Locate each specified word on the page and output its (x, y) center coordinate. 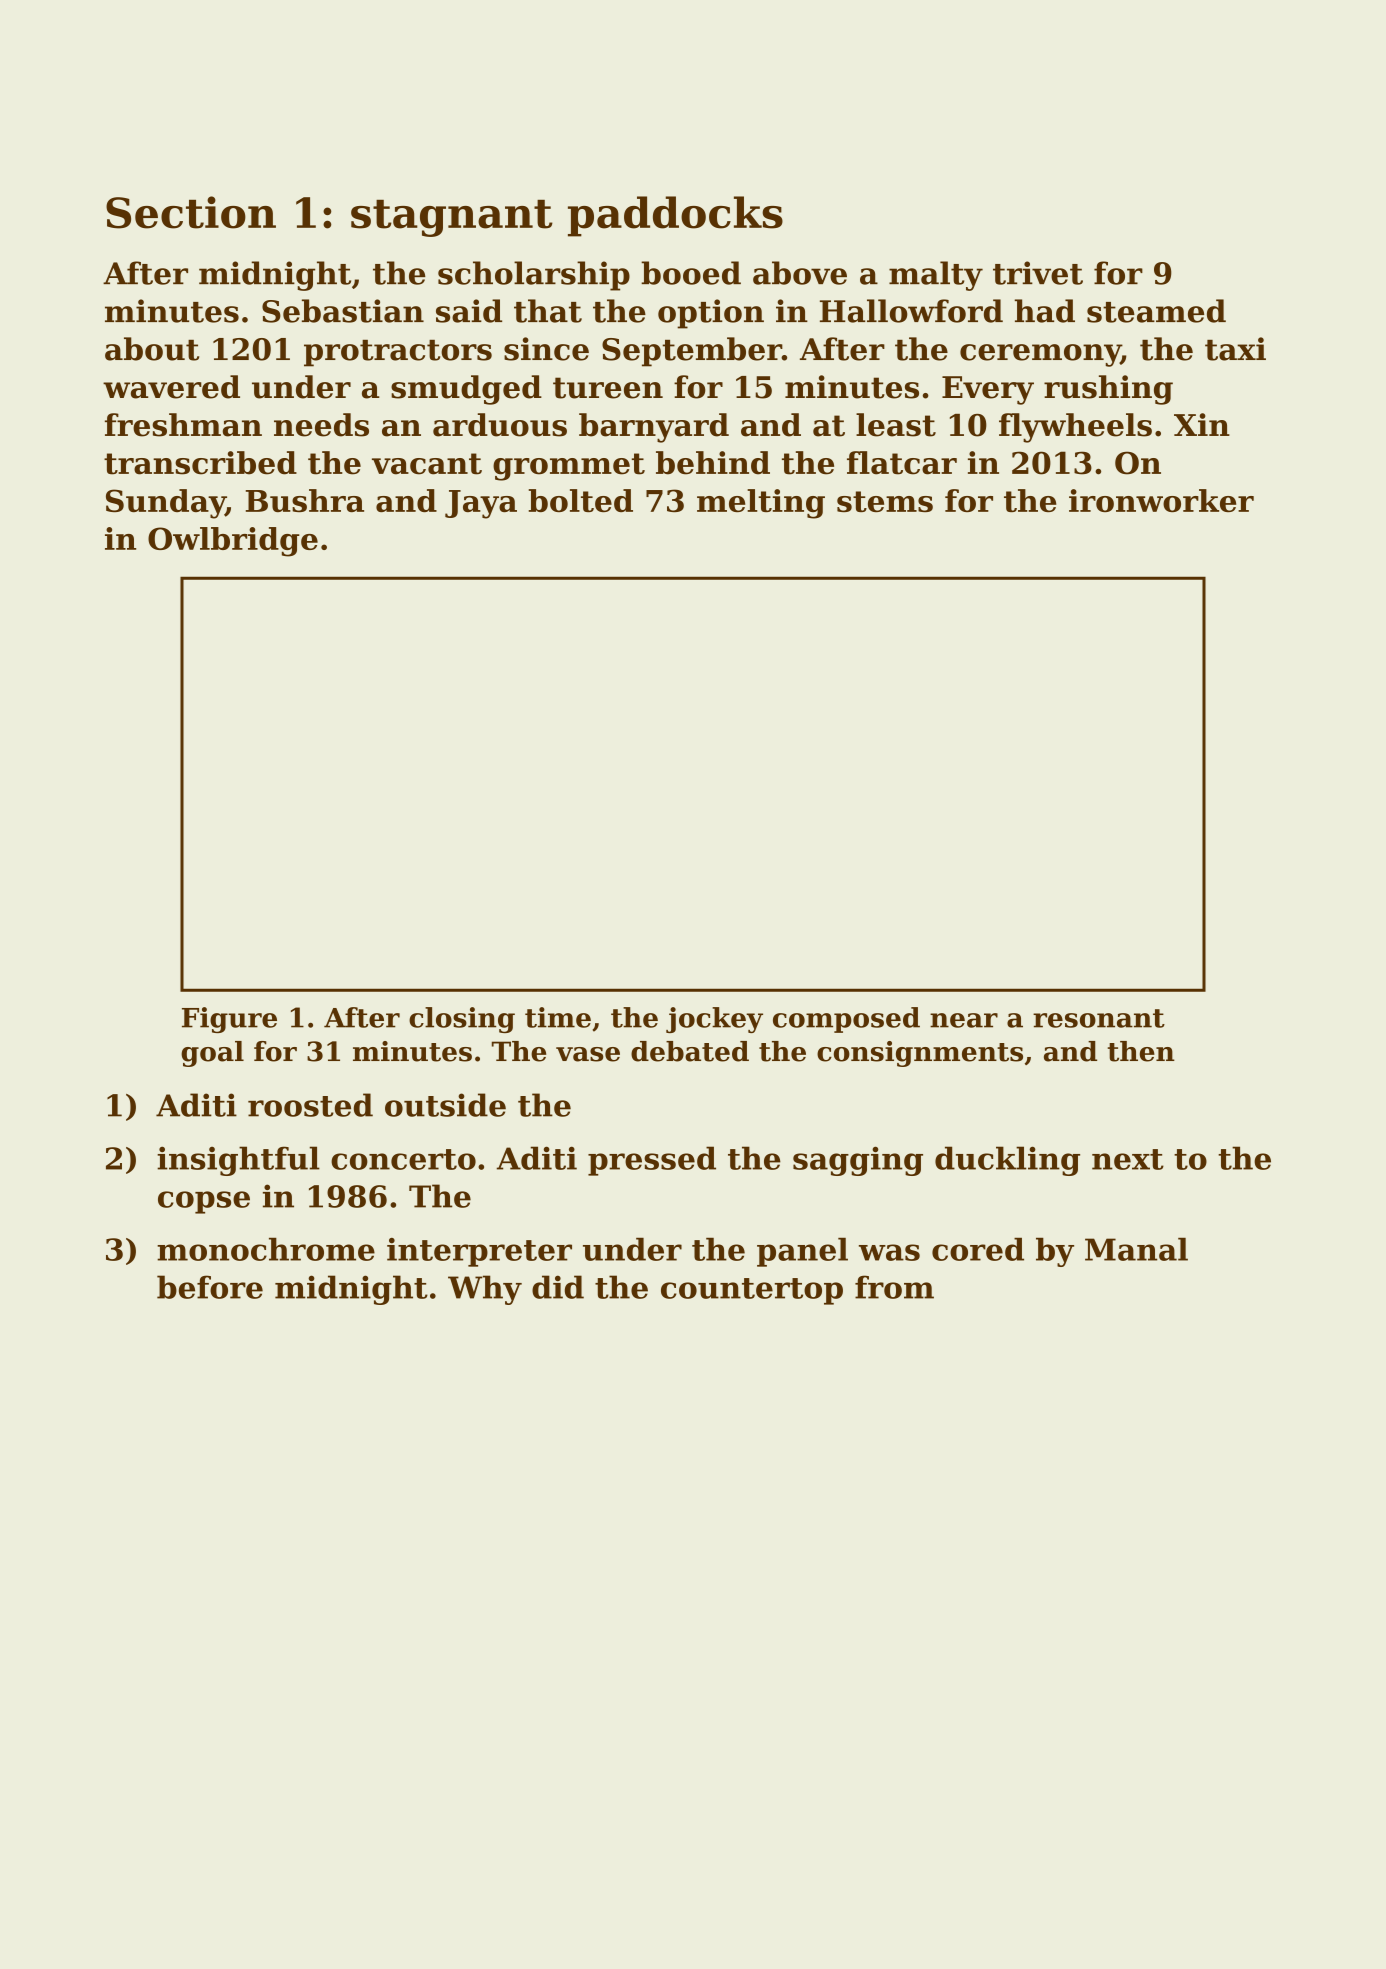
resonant (1099, 1018)
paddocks (675, 216)
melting (761, 504)
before (210, 1287)
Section (191, 212)
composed (846, 1020)
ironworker (1161, 500)
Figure (229, 1020)
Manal (1136, 1249)
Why (485, 1290)
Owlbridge (233, 542)
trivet (1038, 273)
